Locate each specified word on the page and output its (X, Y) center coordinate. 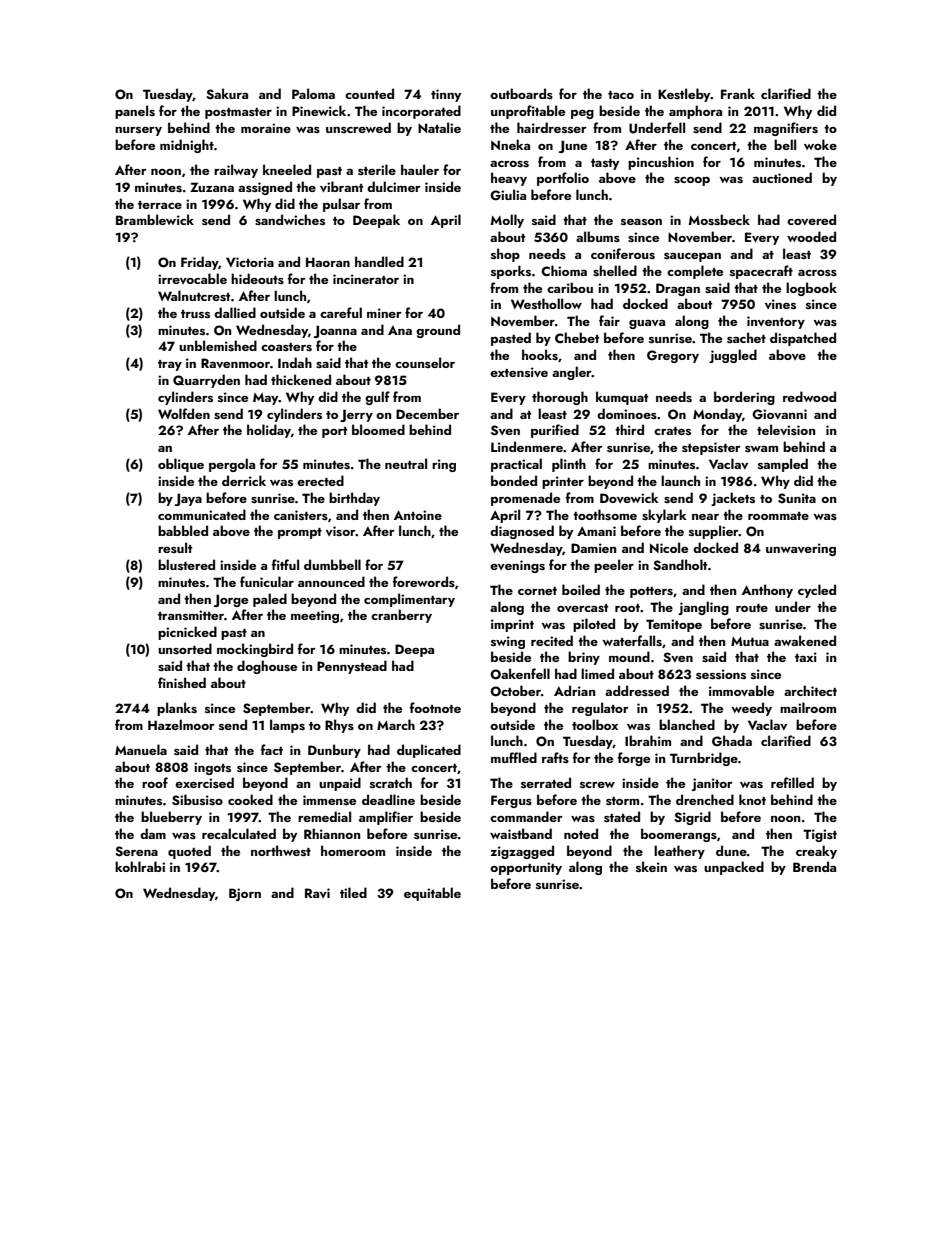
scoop (692, 181)
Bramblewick (155, 219)
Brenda (814, 866)
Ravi (317, 893)
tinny (446, 95)
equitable (432, 894)
